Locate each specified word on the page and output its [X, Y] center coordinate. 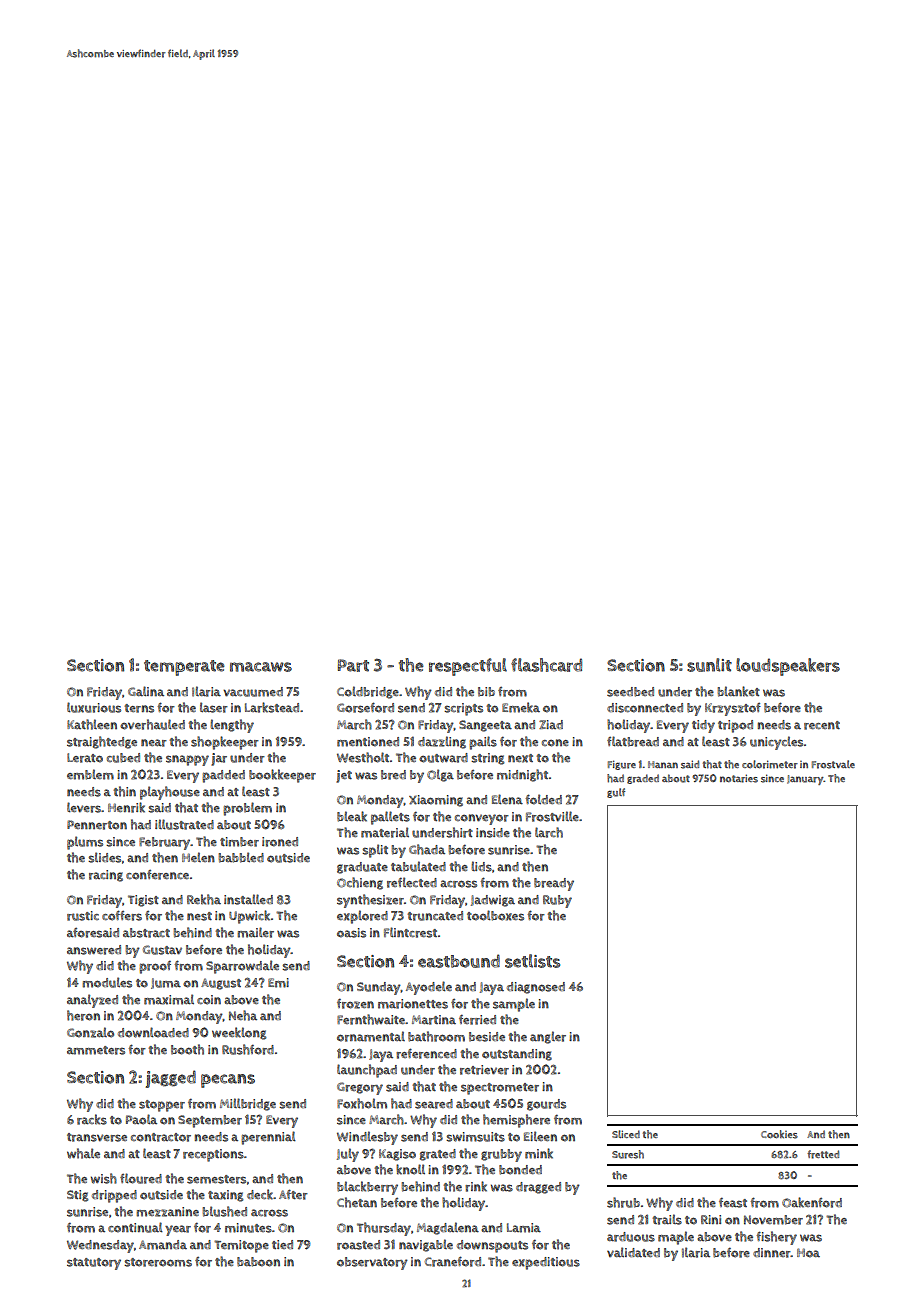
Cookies [779, 1134]
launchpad [367, 1071]
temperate [184, 668]
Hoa [808, 1253]
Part [353, 665]
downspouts [492, 1246]
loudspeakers [788, 667]
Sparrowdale [242, 967]
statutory [94, 1264]
